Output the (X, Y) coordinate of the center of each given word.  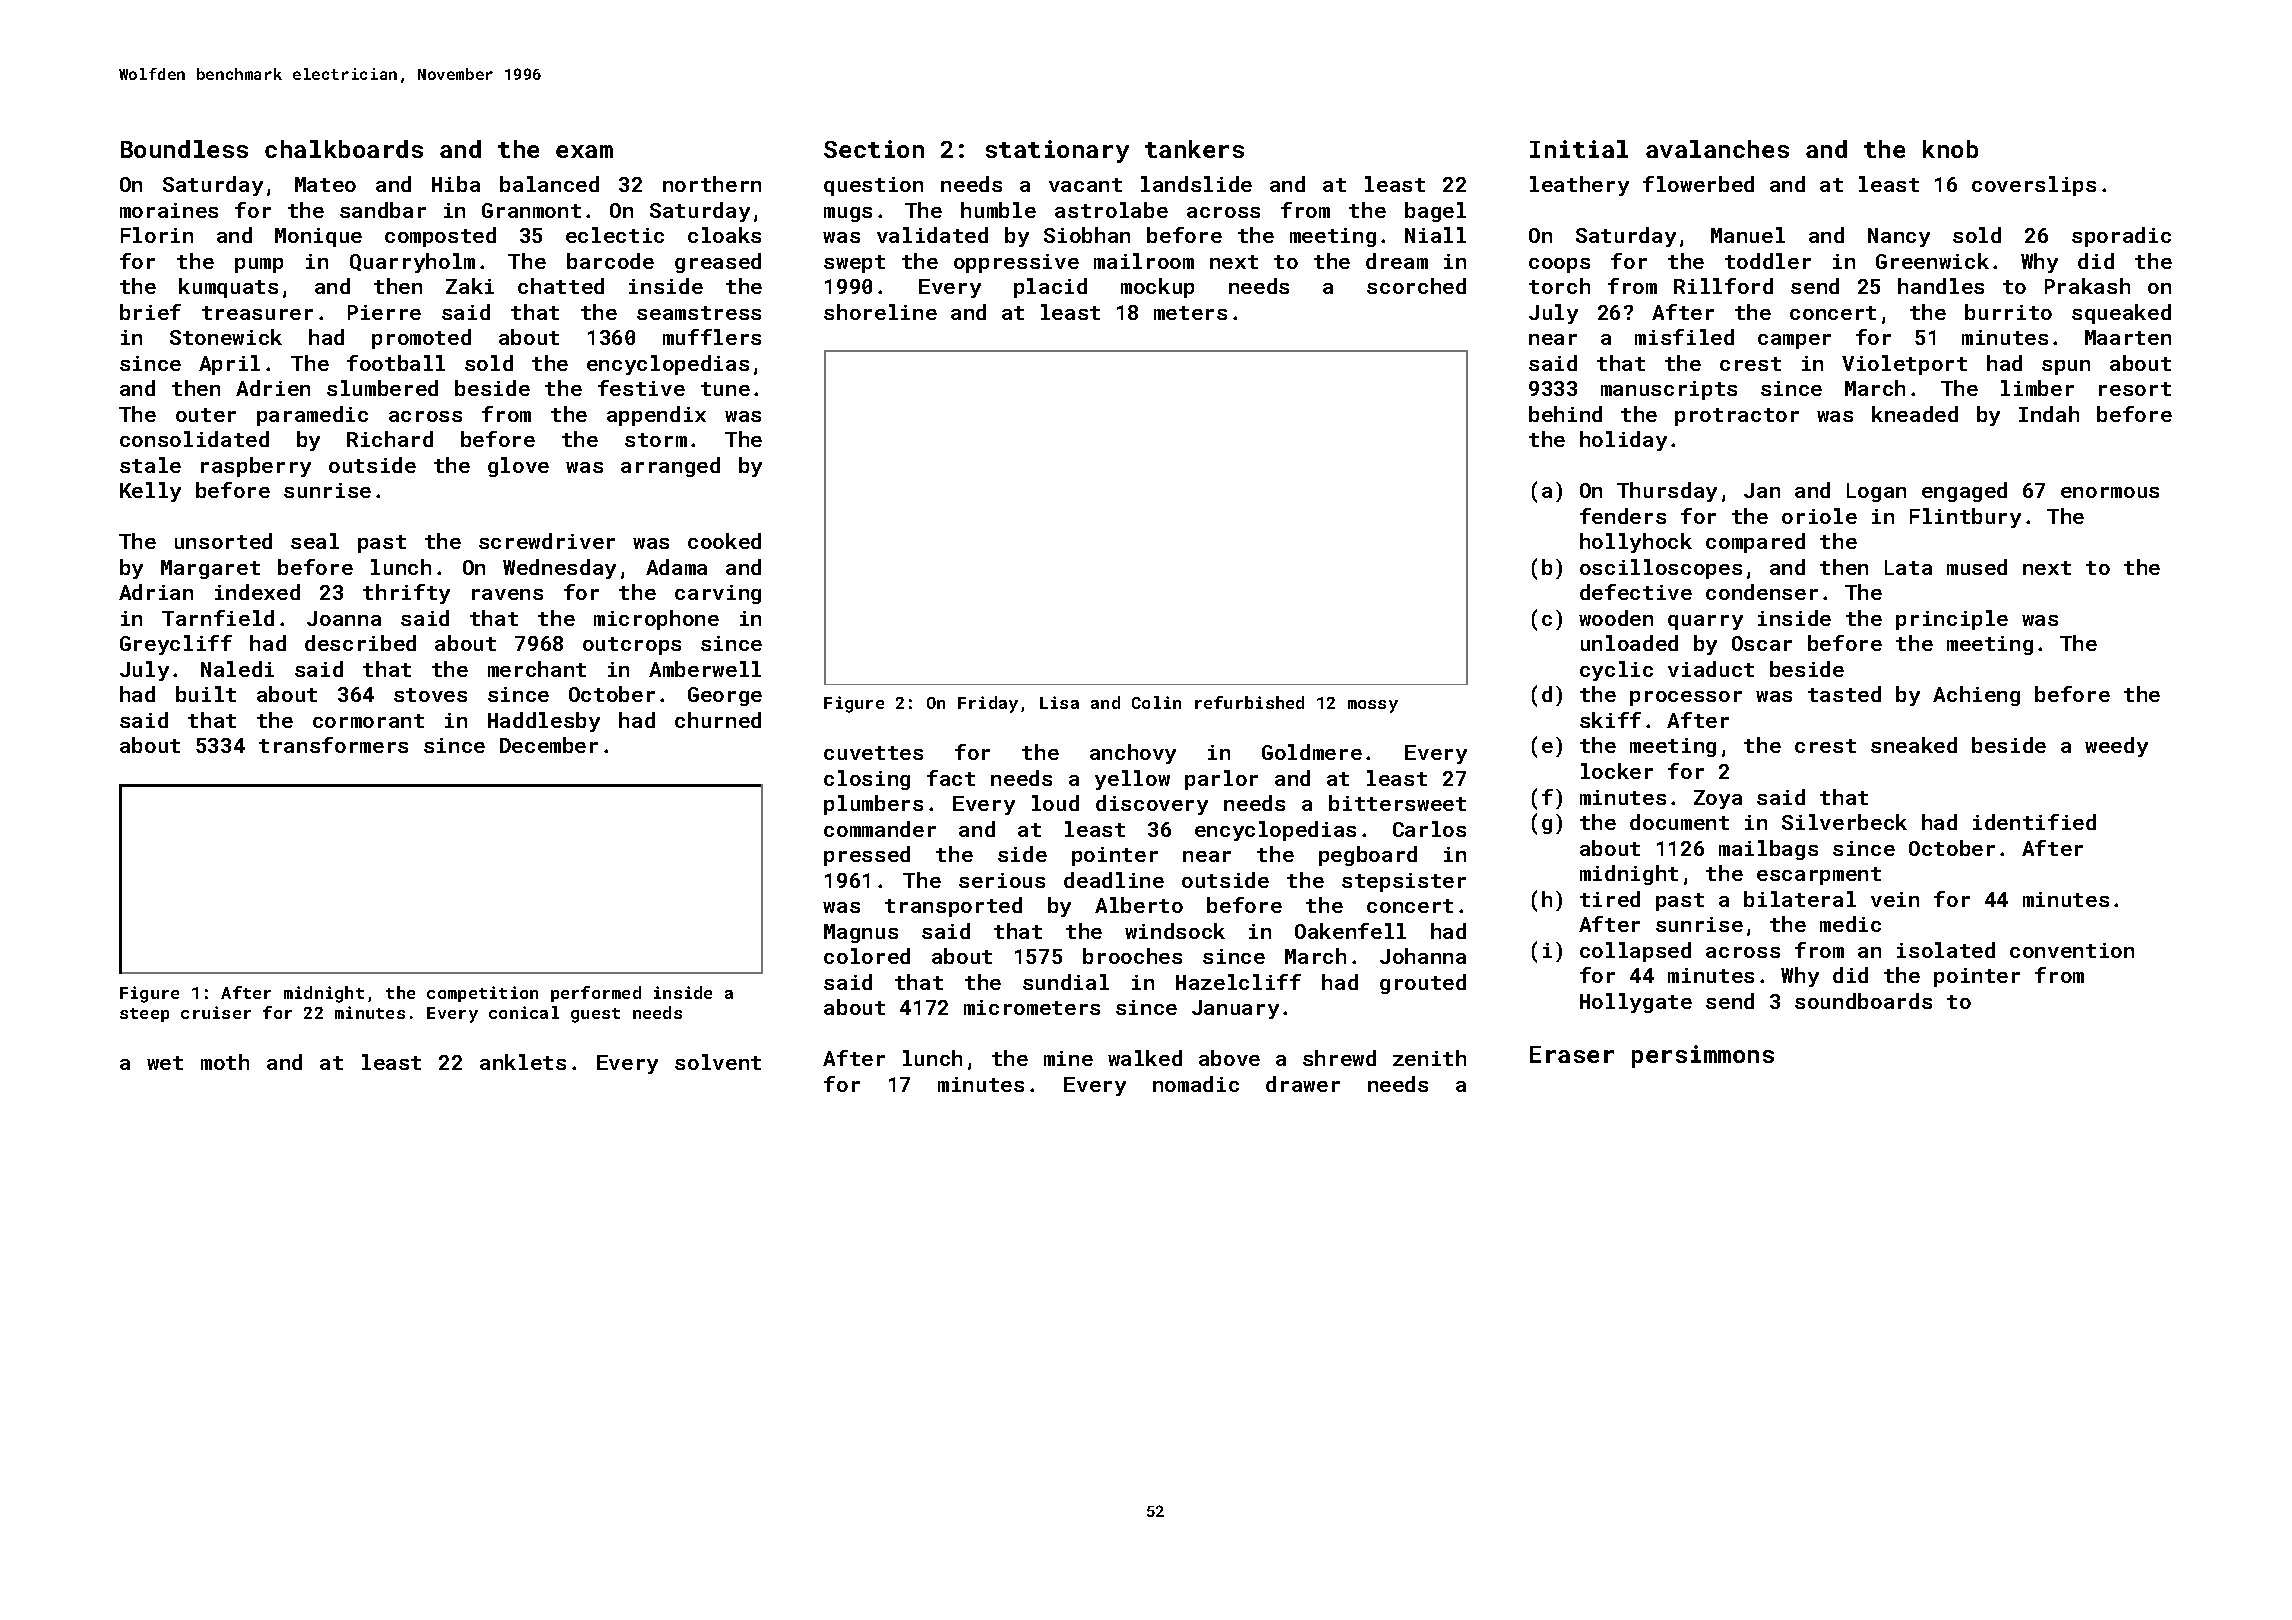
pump (259, 265)
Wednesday (559, 569)
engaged (1964, 492)
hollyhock (1636, 543)
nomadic (1196, 1084)
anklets (523, 1062)
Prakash (2087, 286)
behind (1565, 414)
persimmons (1703, 1056)
